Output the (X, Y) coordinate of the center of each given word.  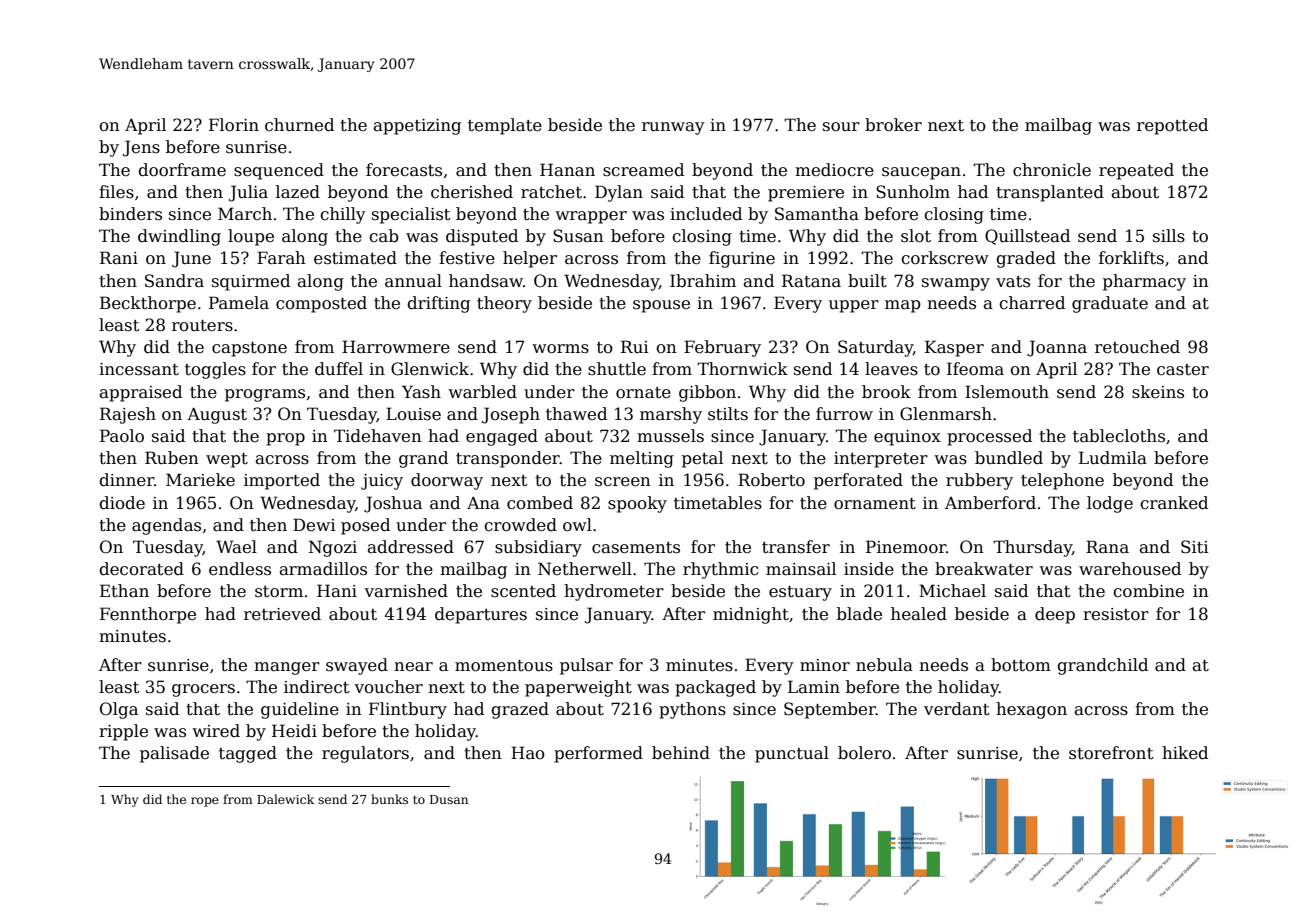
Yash (421, 391)
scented (523, 591)
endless (240, 569)
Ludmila (1113, 458)
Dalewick (285, 799)
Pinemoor (906, 547)
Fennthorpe (148, 615)
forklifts (1131, 258)
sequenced (279, 171)
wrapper (591, 217)
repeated (1136, 171)
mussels (670, 436)
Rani (119, 257)
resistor (1116, 614)
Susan (578, 236)
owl (577, 525)
